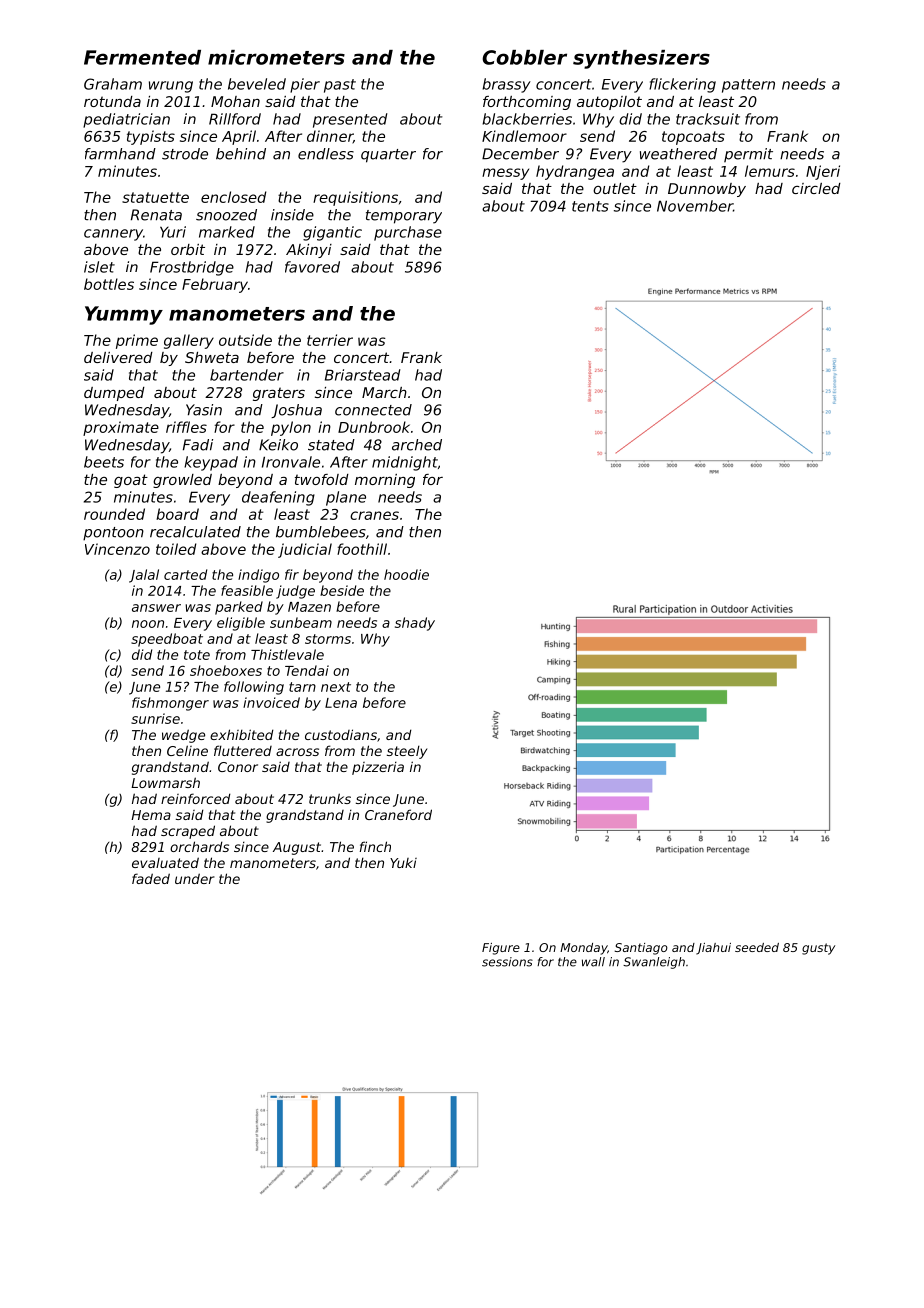 The height and width of the page is (1308, 924). Describe the element at coordinates (330, 340) in the page. I see `terrier` at that location.
